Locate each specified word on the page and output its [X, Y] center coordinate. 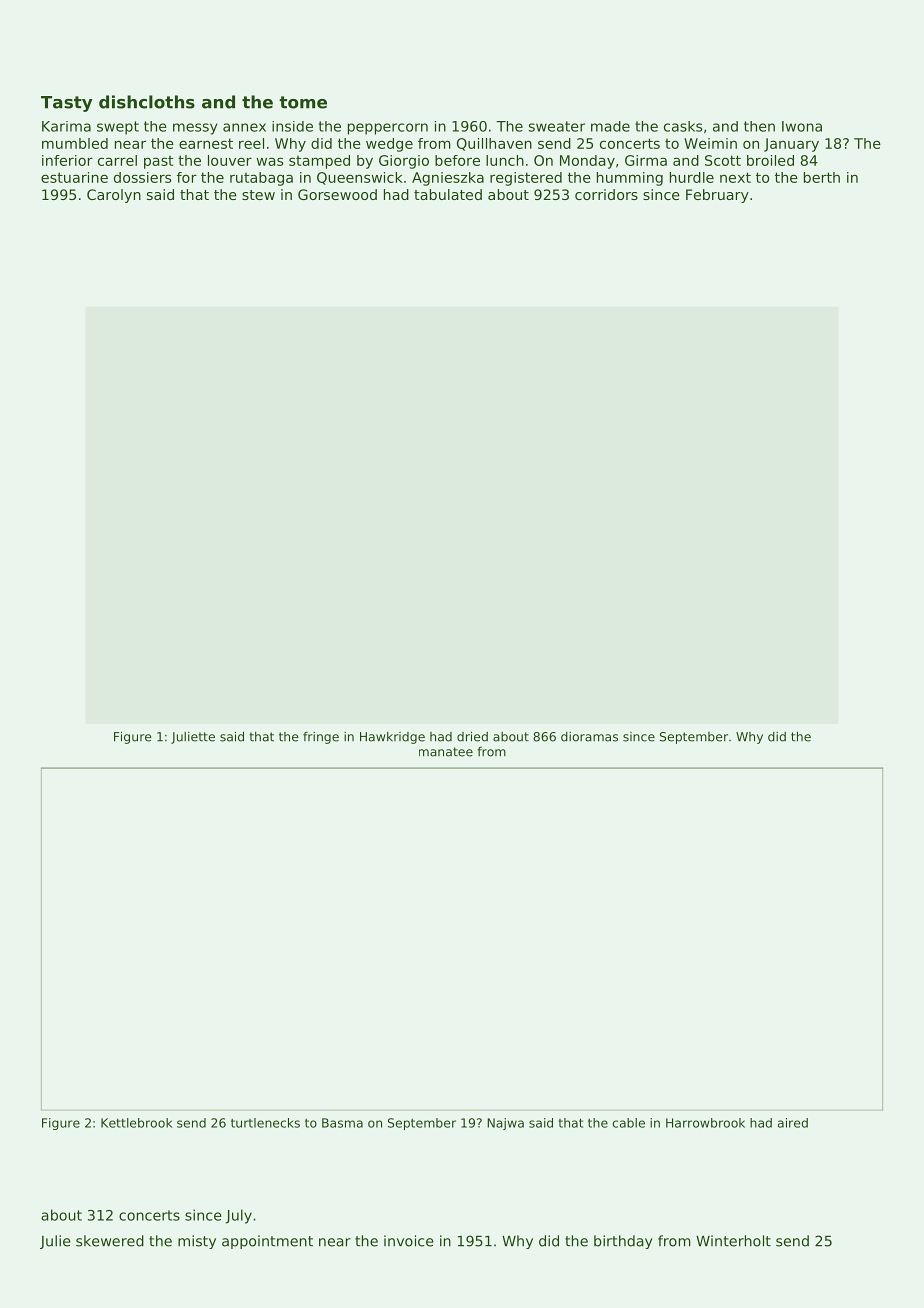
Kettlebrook [136, 1123]
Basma [342, 1123]
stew [258, 195]
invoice [408, 1241]
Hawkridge [392, 738]
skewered [110, 1241]
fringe [321, 738]
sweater [557, 126]
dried [472, 736]
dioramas [589, 737]
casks [683, 126]
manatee [446, 752]
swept [118, 128]
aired [793, 1123]
